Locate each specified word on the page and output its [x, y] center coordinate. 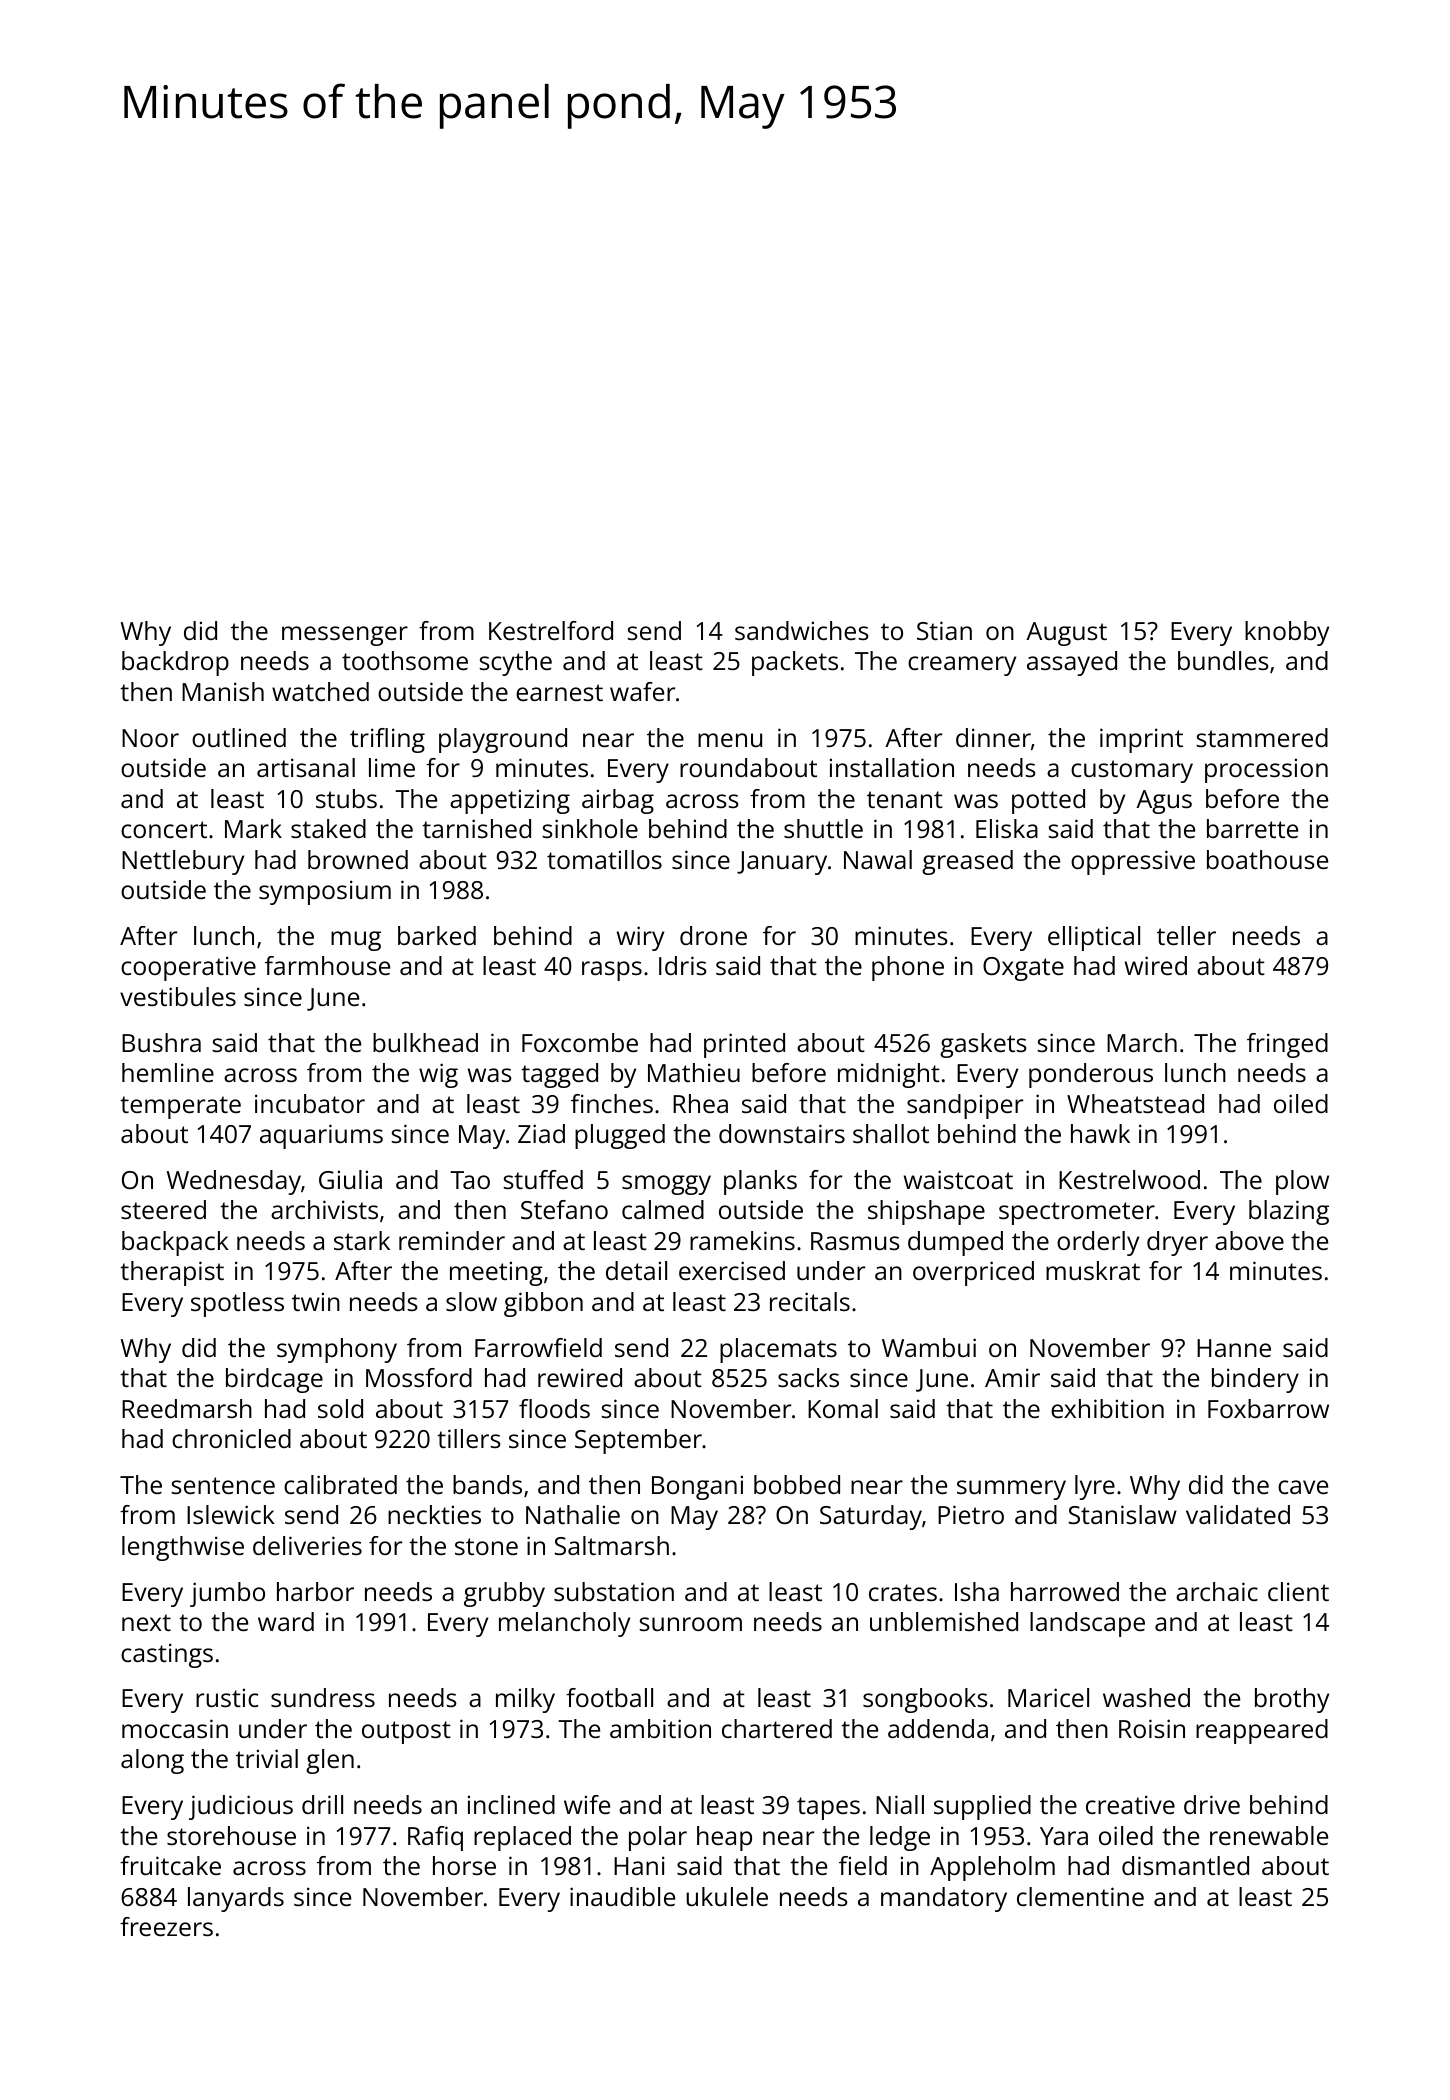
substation [614, 1591]
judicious [241, 1807]
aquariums [321, 1136]
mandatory [944, 1899]
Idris [683, 965]
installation [892, 767]
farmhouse [327, 965]
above [1249, 1240]
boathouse [1267, 859]
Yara [1064, 1836]
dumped [955, 1243]
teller [1186, 935]
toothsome [405, 660]
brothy [1292, 1700]
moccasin [175, 1728]
